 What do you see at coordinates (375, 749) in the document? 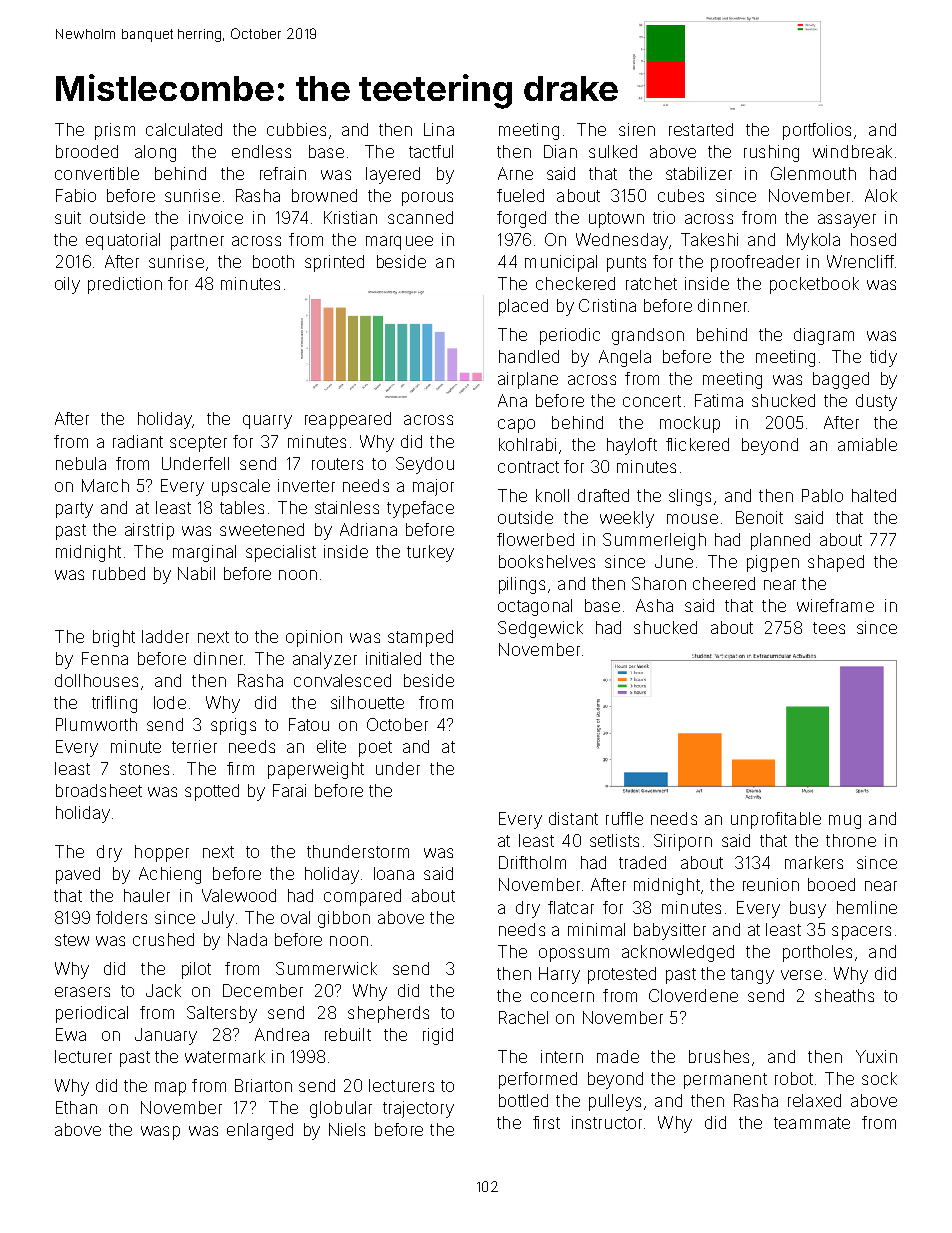
I see `poet` at bounding box center [375, 749].
